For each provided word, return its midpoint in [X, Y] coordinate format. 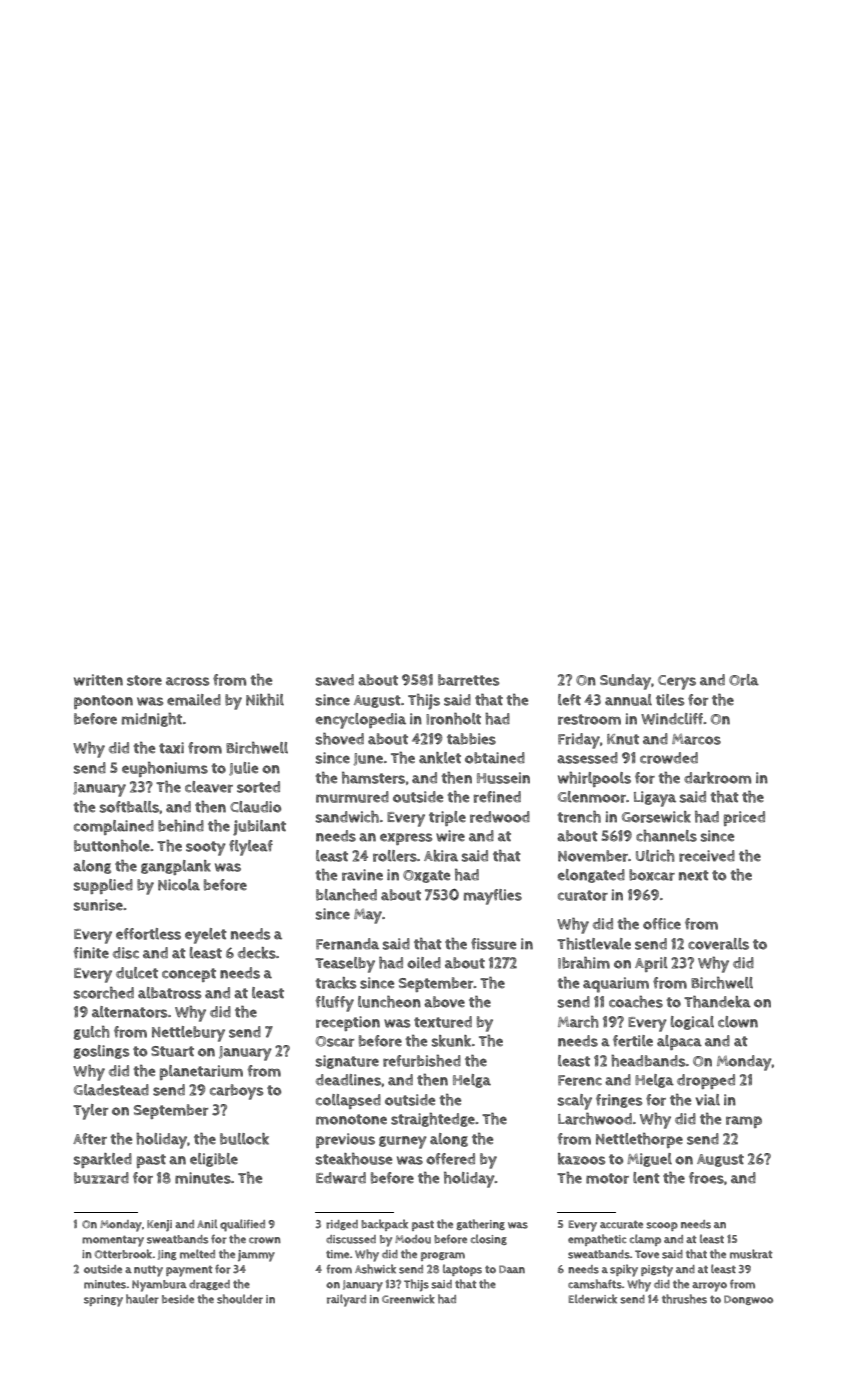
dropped [706, 1081]
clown [738, 1022]
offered [450, 1159]
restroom [589, 719]
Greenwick [408, 1299]
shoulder [240, 1299]
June [368, 759]
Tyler [90, 1112]
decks [257, 953]
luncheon [389, 1002]
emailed [194, 700]
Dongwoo [748, 1300]
